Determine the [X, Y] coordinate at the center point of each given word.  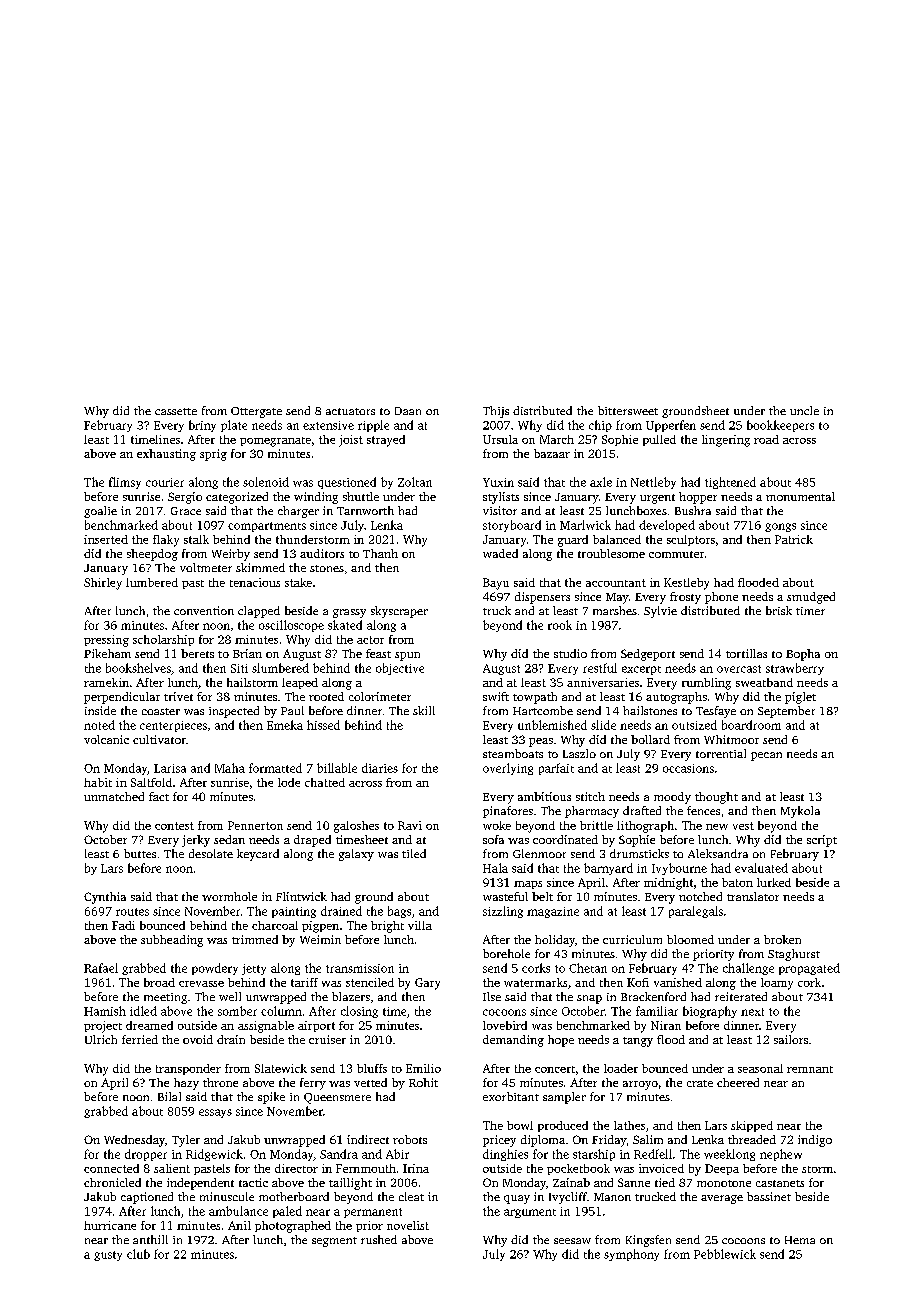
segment [334, 1242]
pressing [106, 641]
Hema [800, 1240]
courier [165, 482]
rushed [379, 1239]
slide [603, 725]
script [822, 841]
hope [561, 1041]
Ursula [500, 439]
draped [312, 841]
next [752, 1012]
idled [143, 1011]
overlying [508, 769]
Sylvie [660, 612]
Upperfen [671, 426]
